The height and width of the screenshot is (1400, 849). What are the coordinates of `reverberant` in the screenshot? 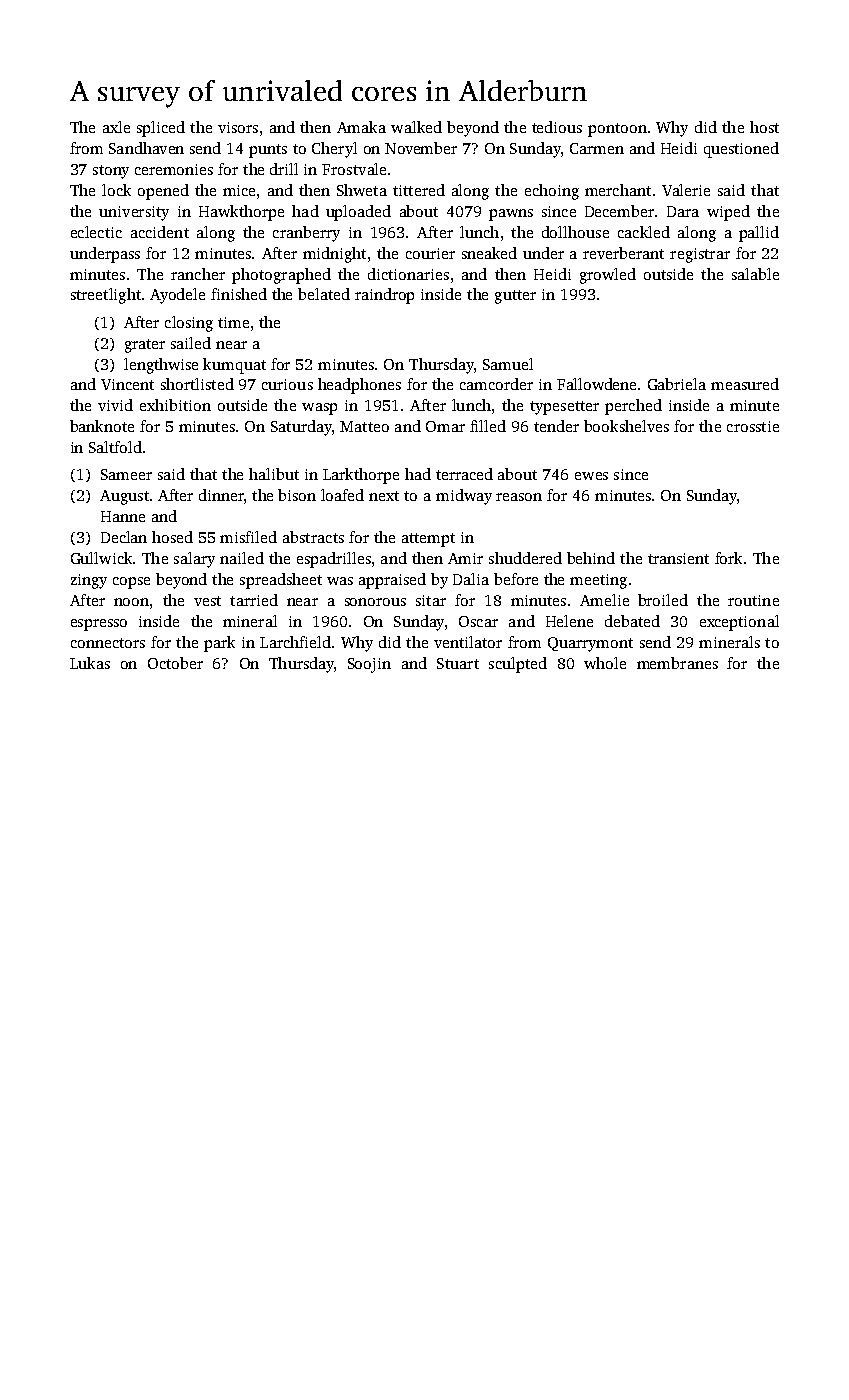 It's located at (623, 253).
